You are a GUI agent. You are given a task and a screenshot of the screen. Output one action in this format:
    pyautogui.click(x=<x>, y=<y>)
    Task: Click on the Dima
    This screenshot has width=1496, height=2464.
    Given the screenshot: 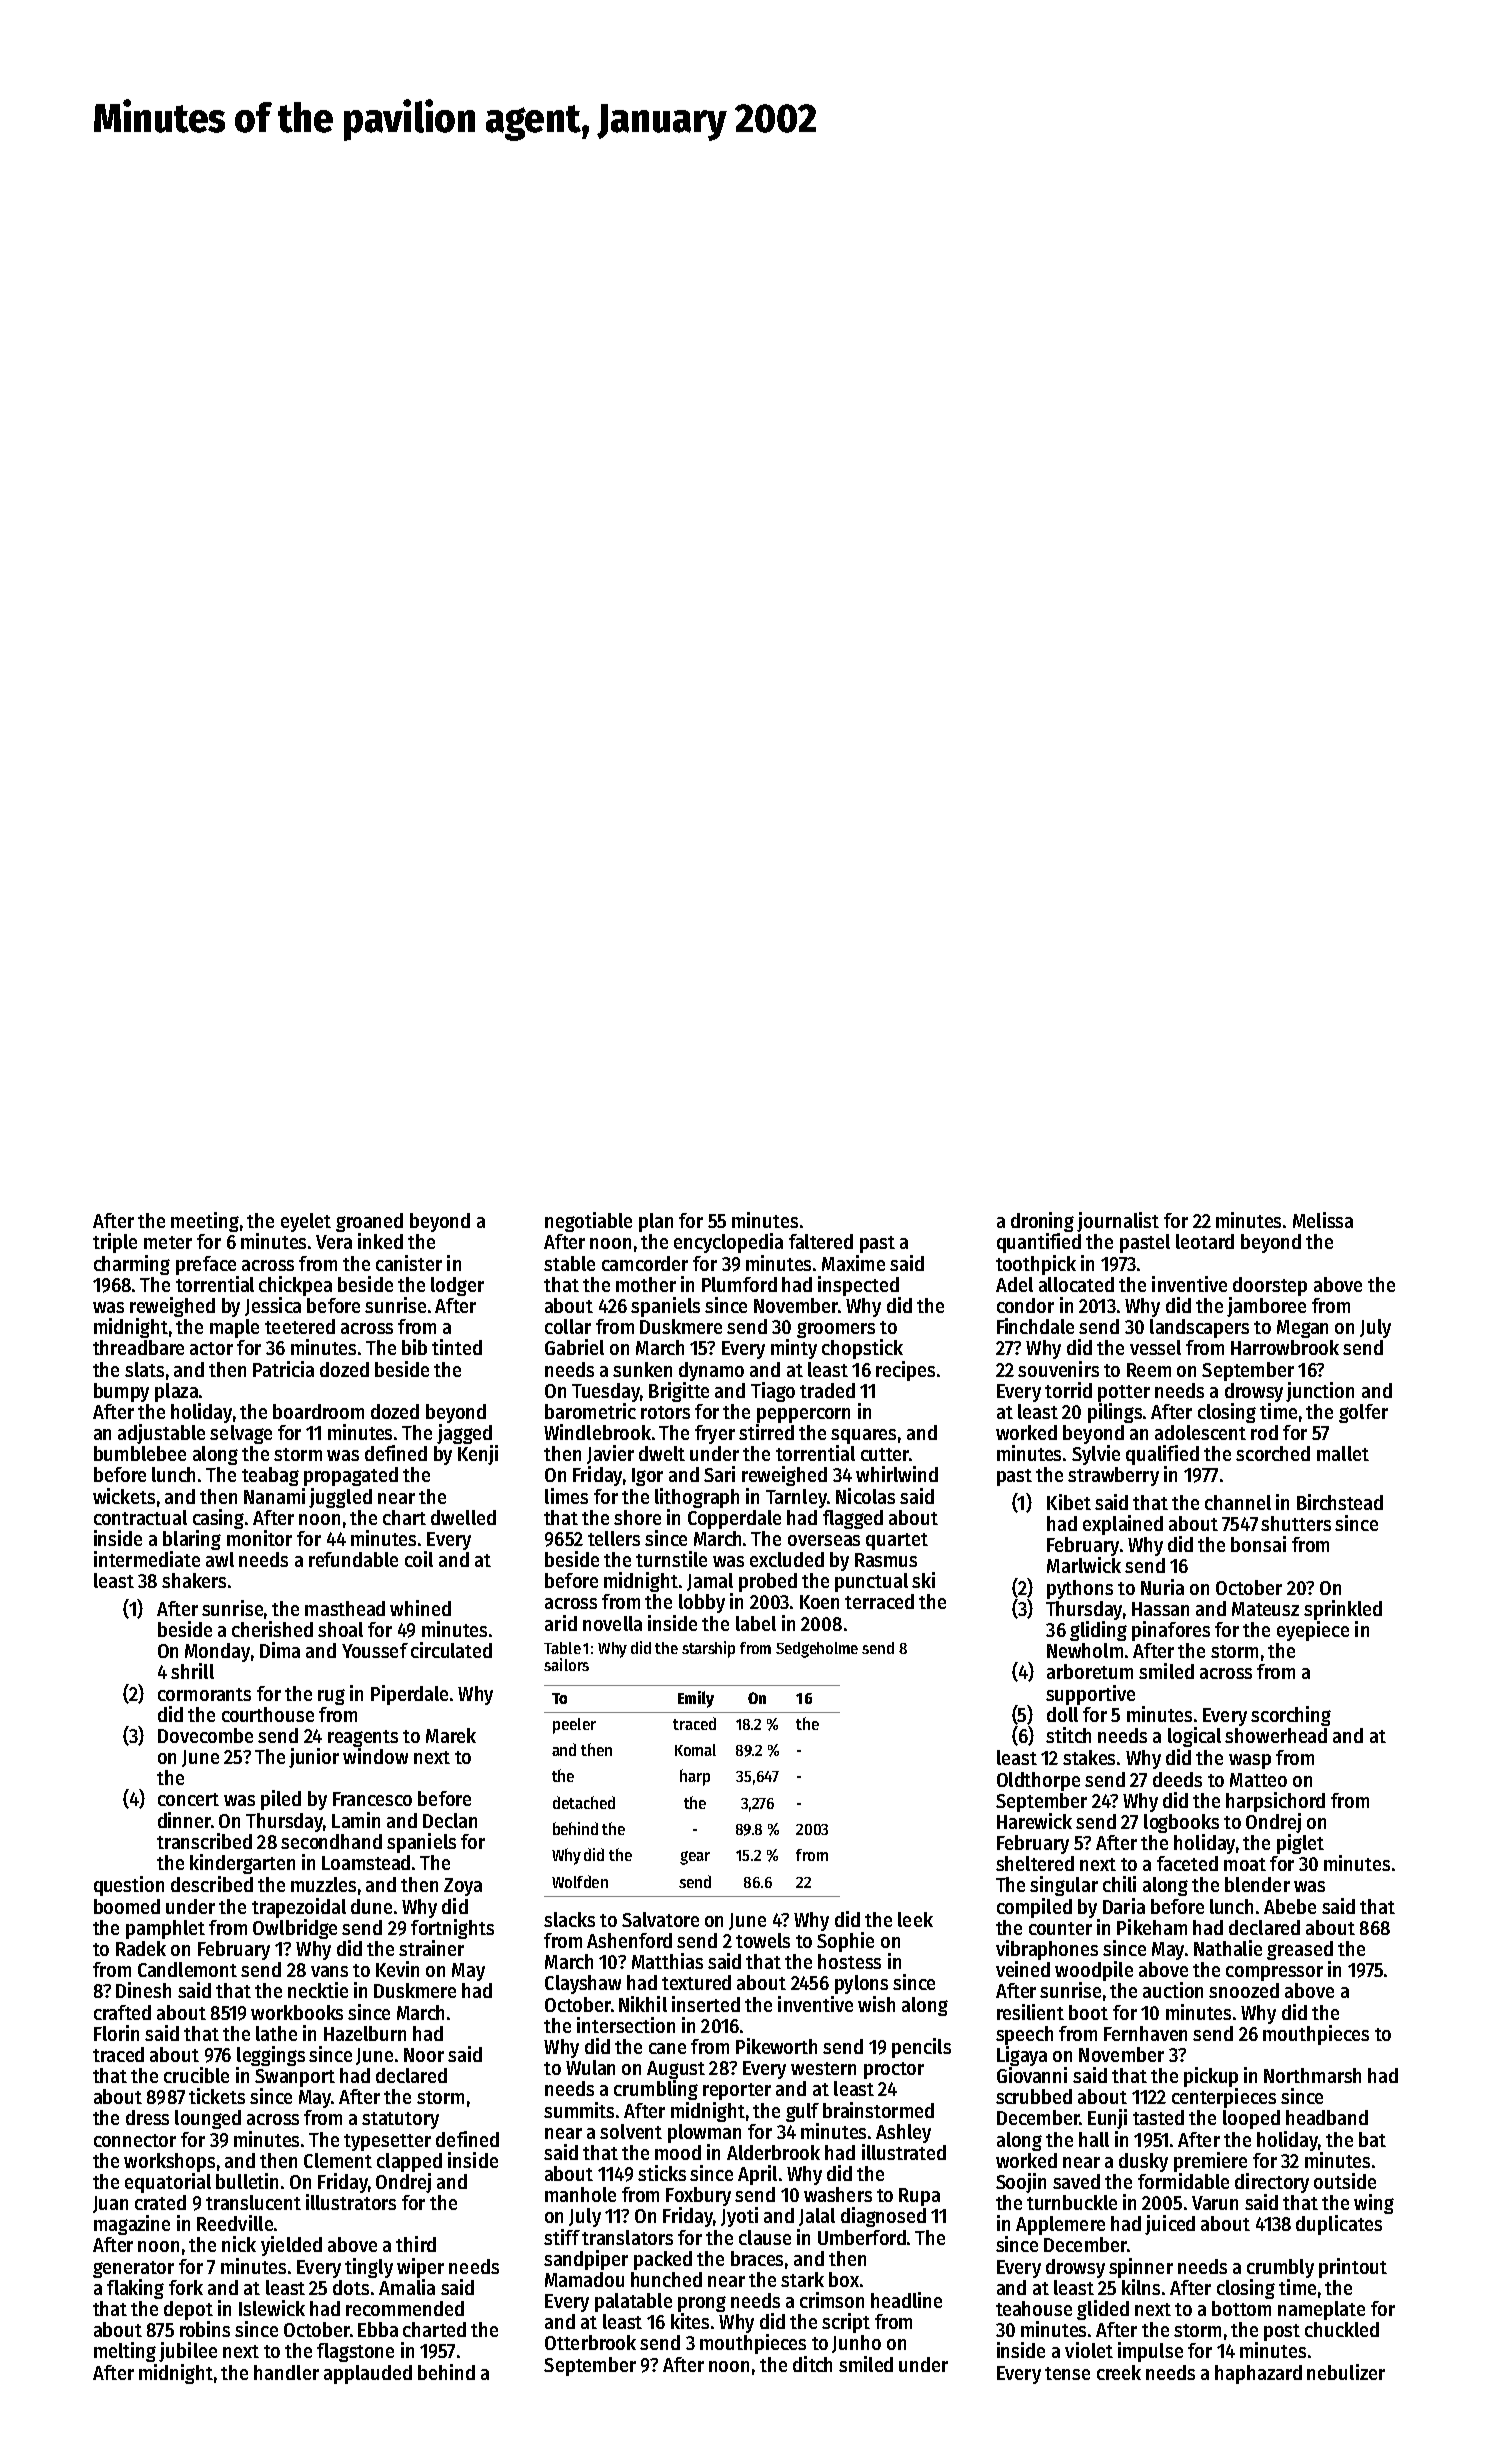 What is the action you would take?
    pyautogui.click(x=280, y=1650)
